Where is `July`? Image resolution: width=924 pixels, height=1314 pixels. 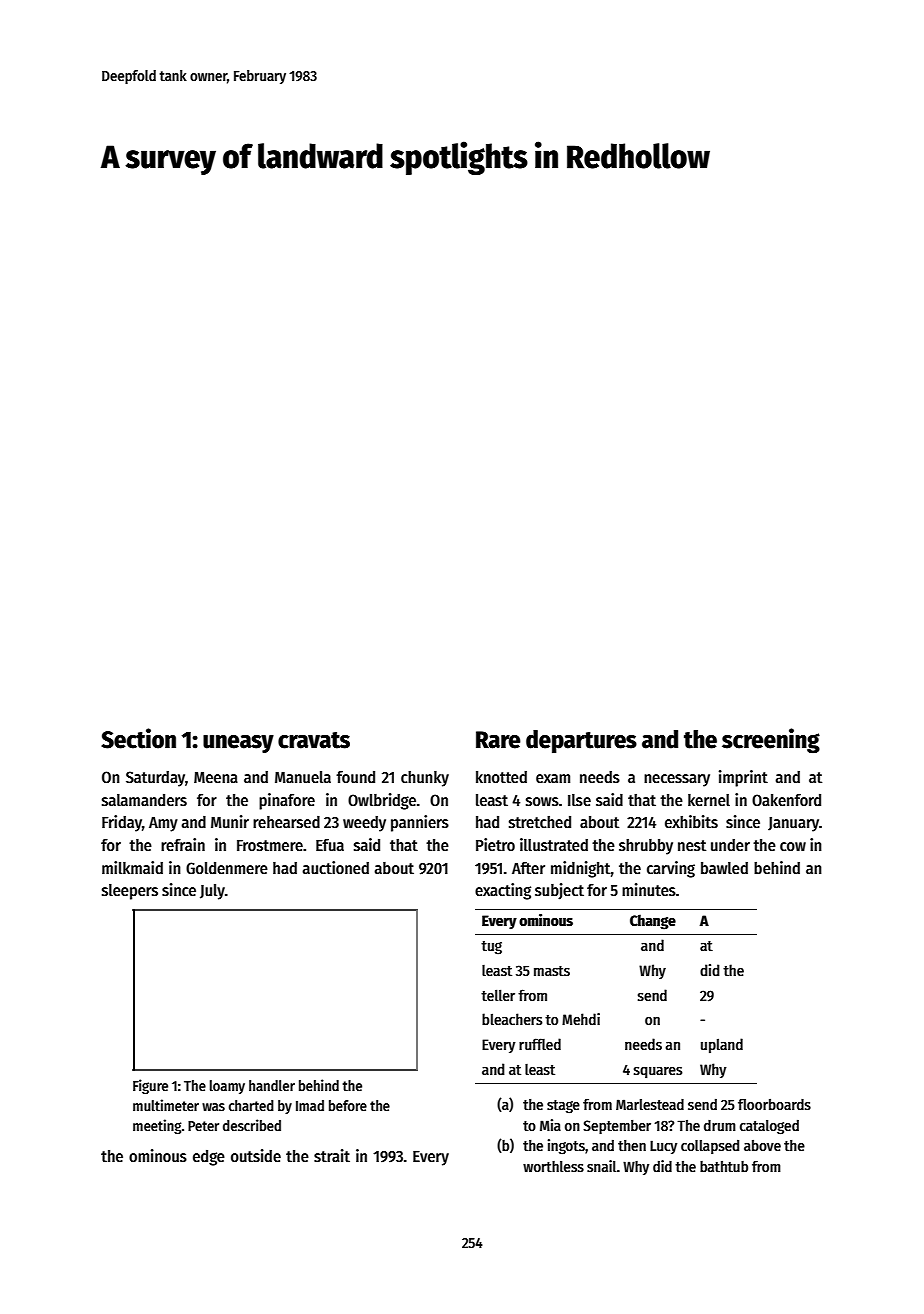 July is located at coordinates (212, 892).
